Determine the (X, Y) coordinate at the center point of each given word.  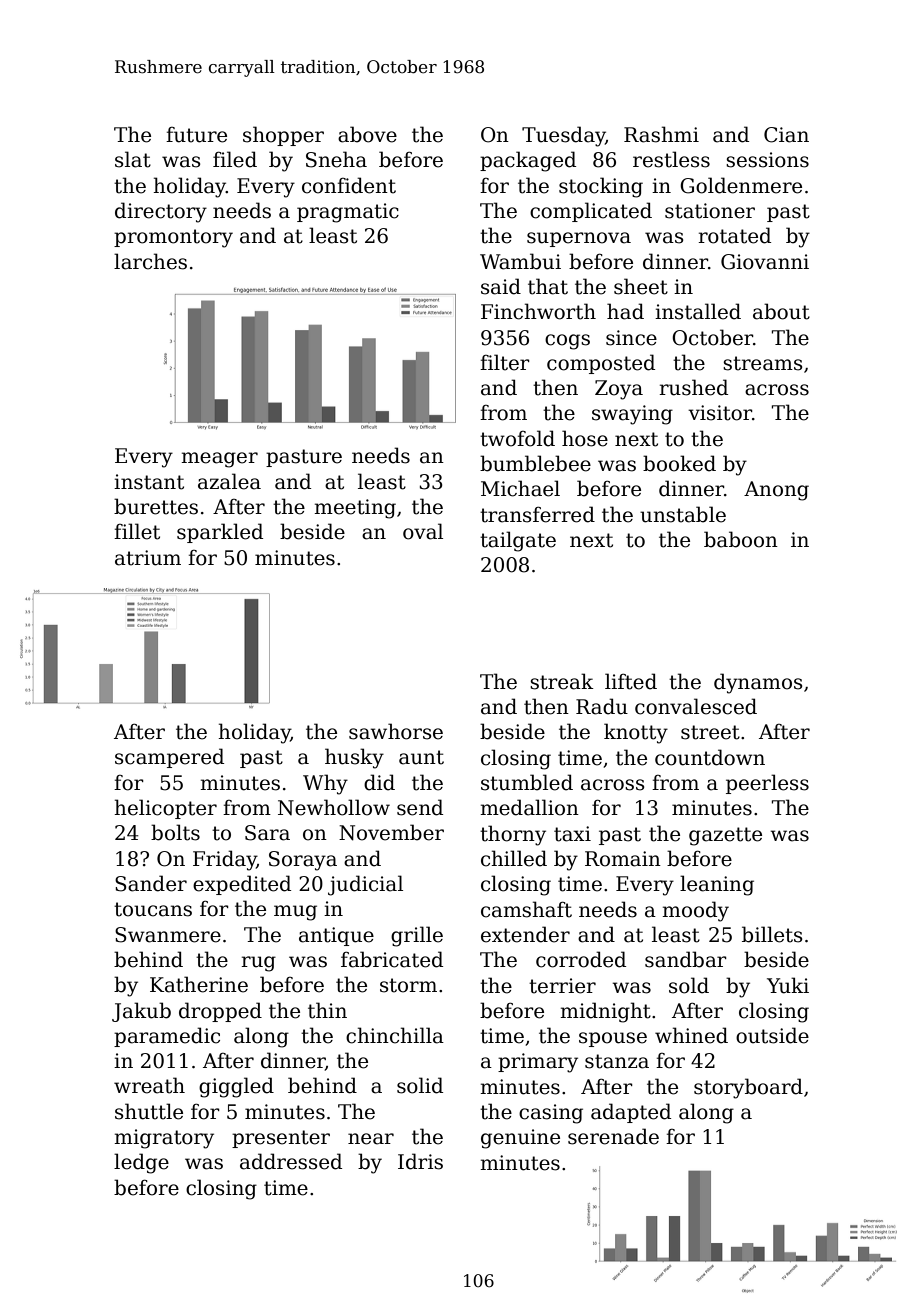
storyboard (748, 1088)
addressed (291, 1161)
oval (423, 531)
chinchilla (395, 1035)
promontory (173, 238)
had (625, 311)
